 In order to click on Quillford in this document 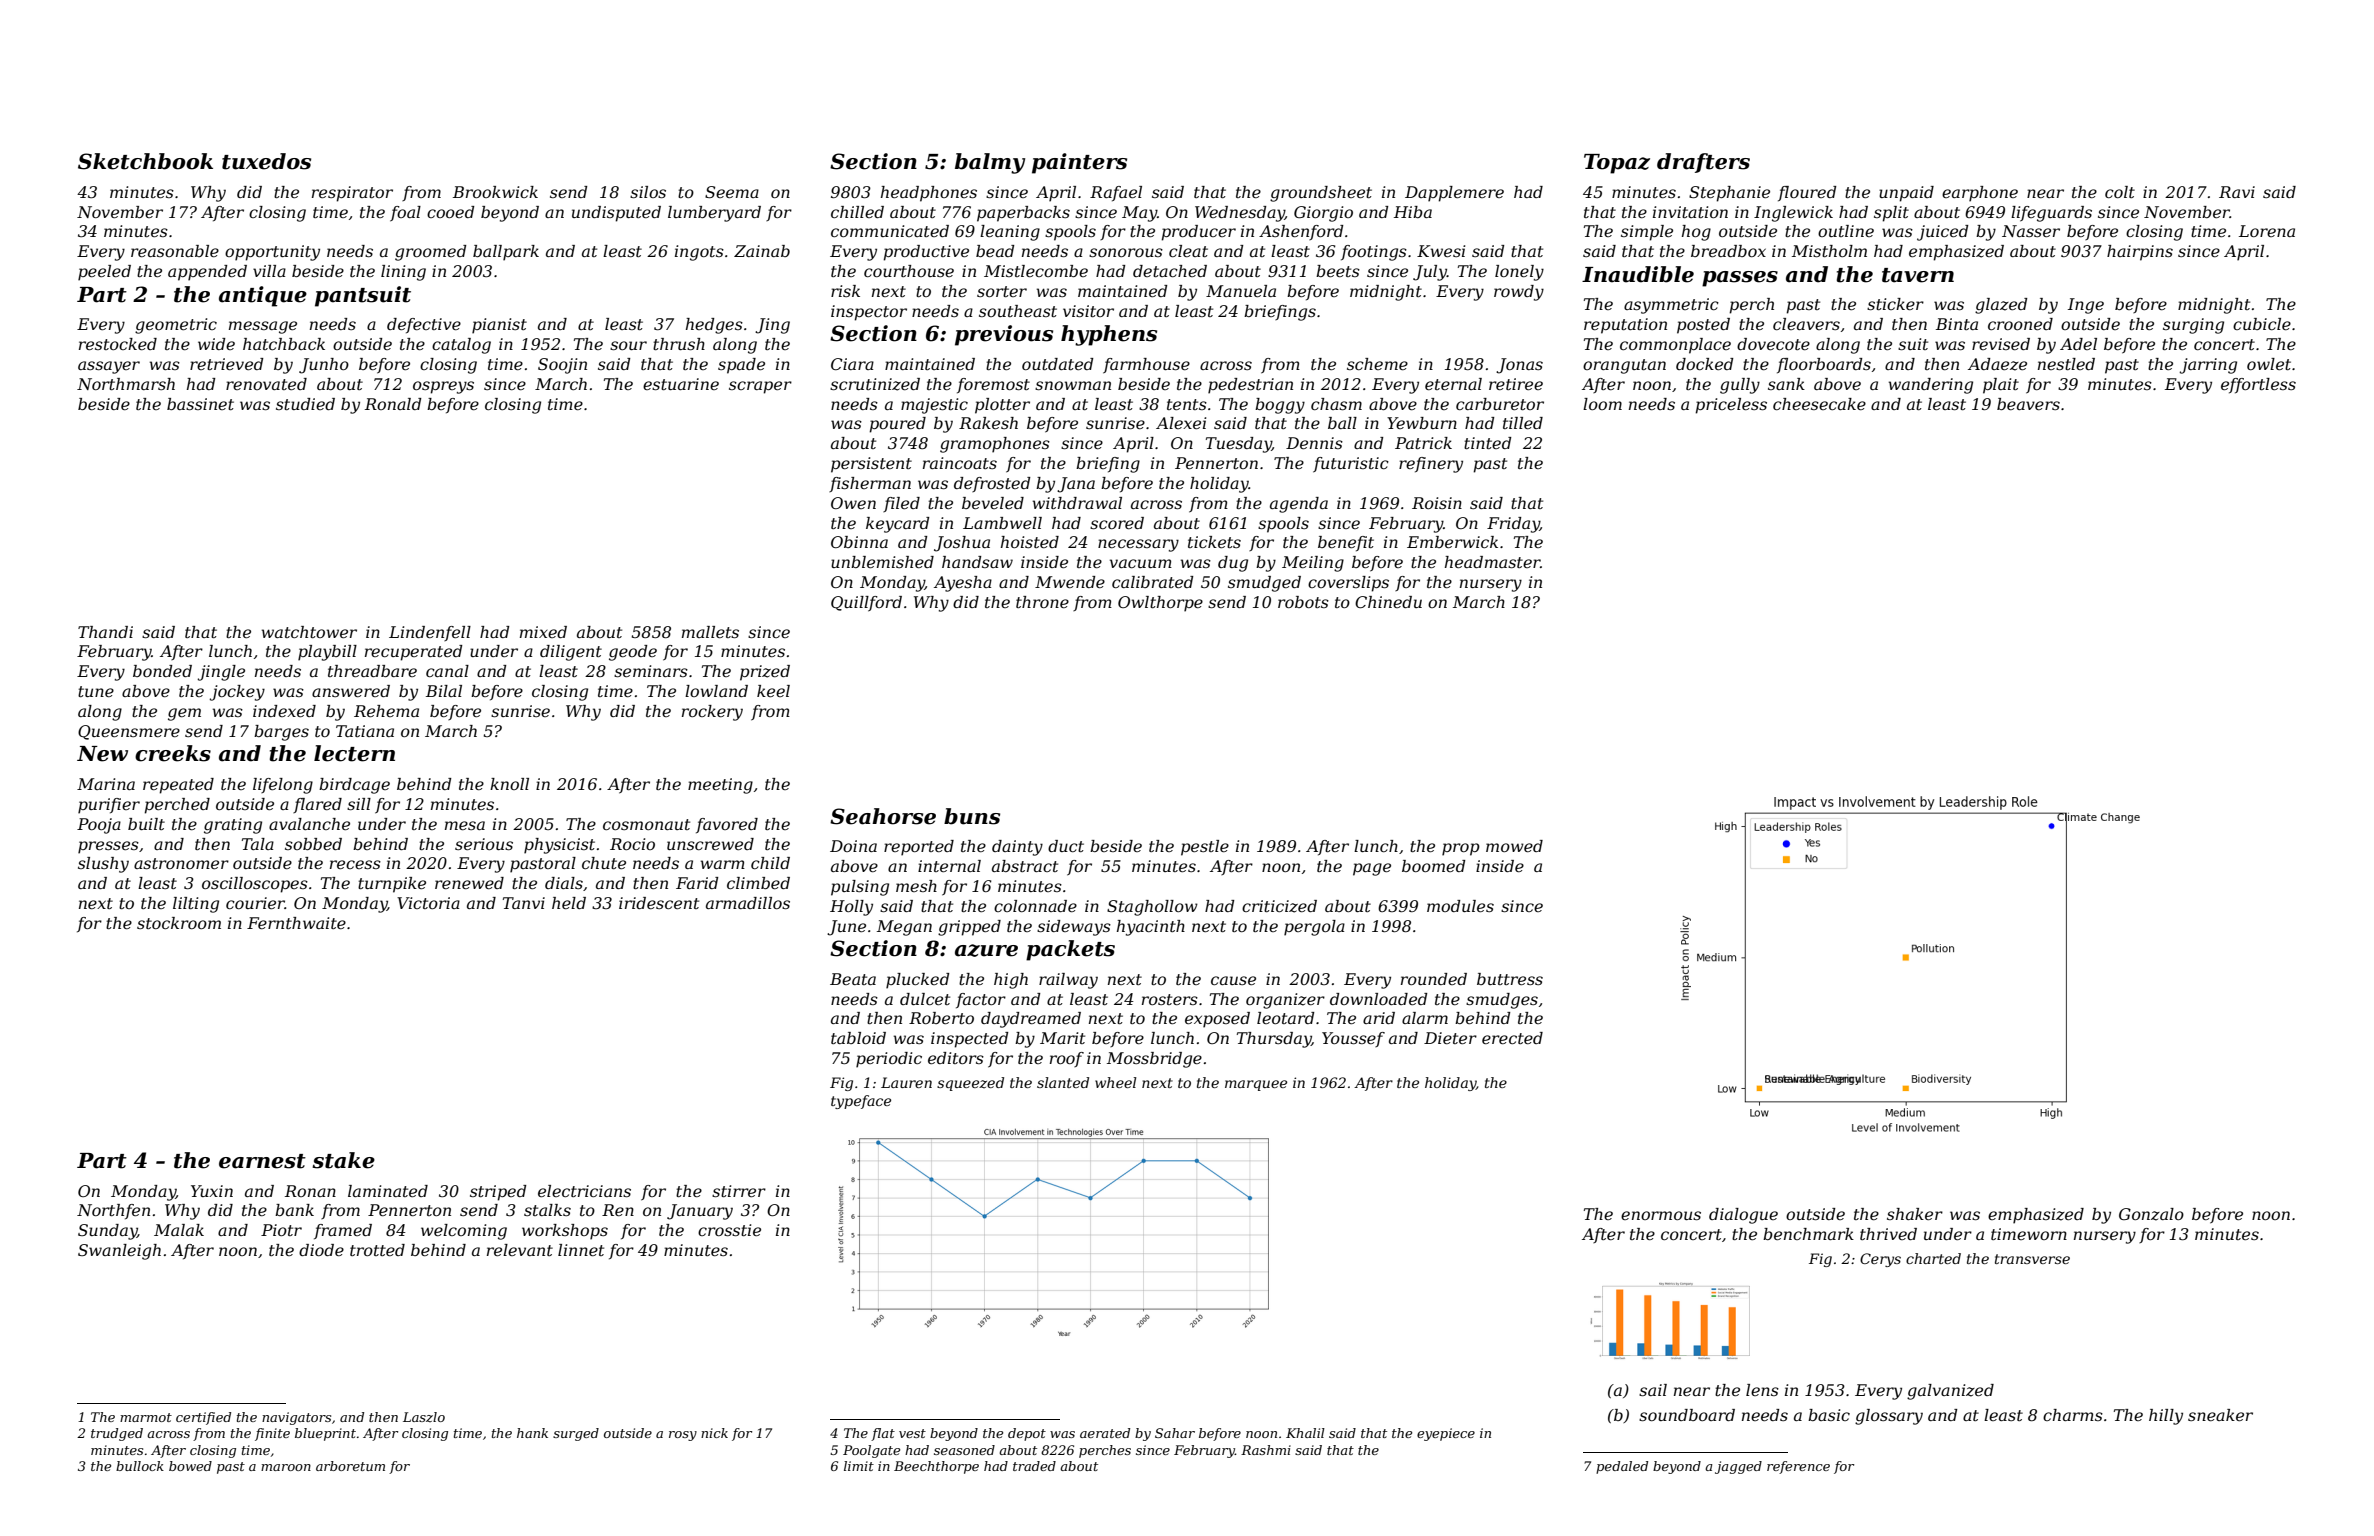, I will do `click(866, 604)`.
